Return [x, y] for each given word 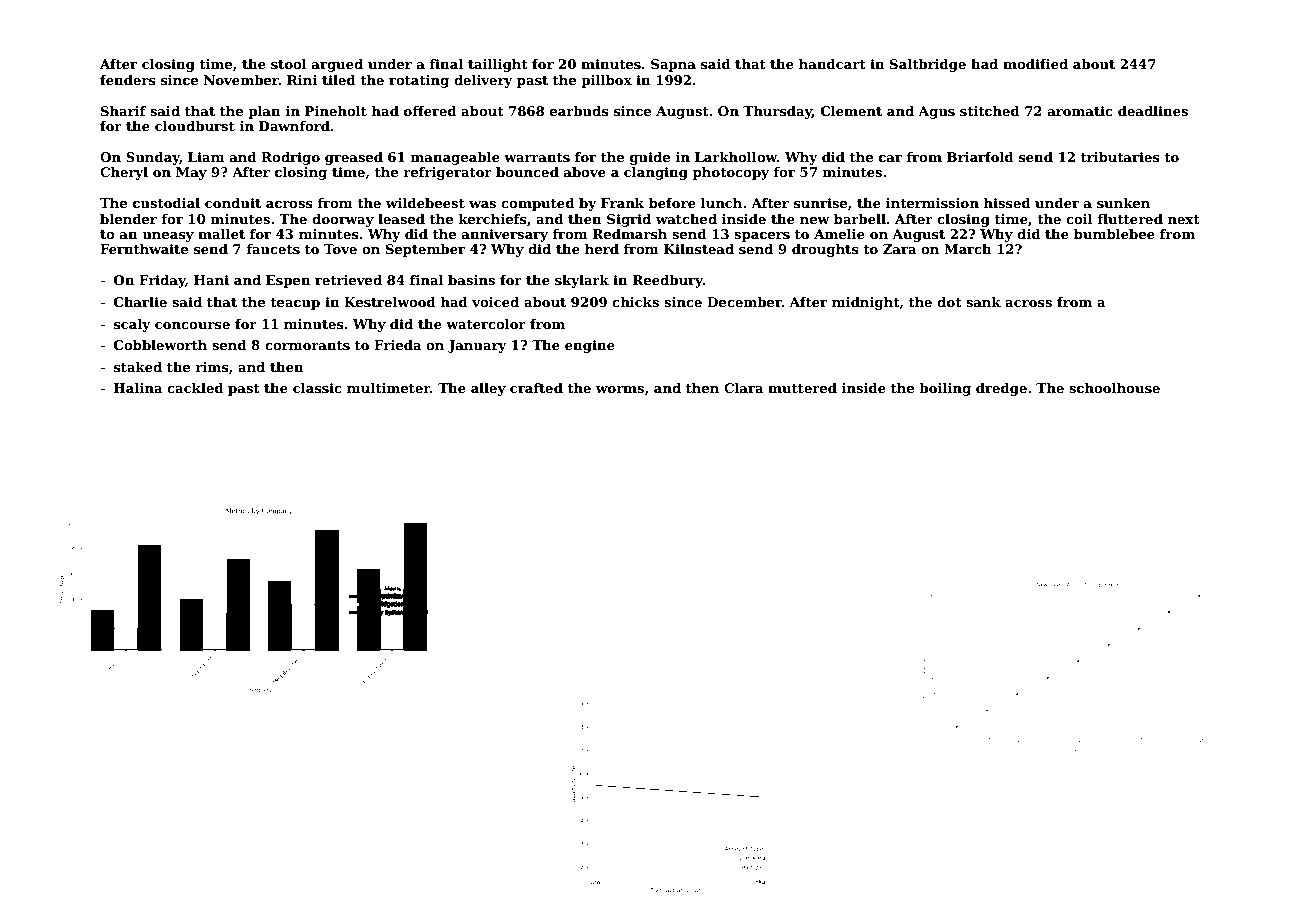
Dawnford [294, 126]
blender [128, 219]
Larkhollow [736, 157]
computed [538, 204]
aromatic [1080, 111]
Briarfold [980, 157]
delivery [483, 81]
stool [289, 64]
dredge [1001, 389]
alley [488, 389]
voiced [495, 302]
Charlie [140, 302]
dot [949, 302]
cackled [195, 388]
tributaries [1120, 157]
